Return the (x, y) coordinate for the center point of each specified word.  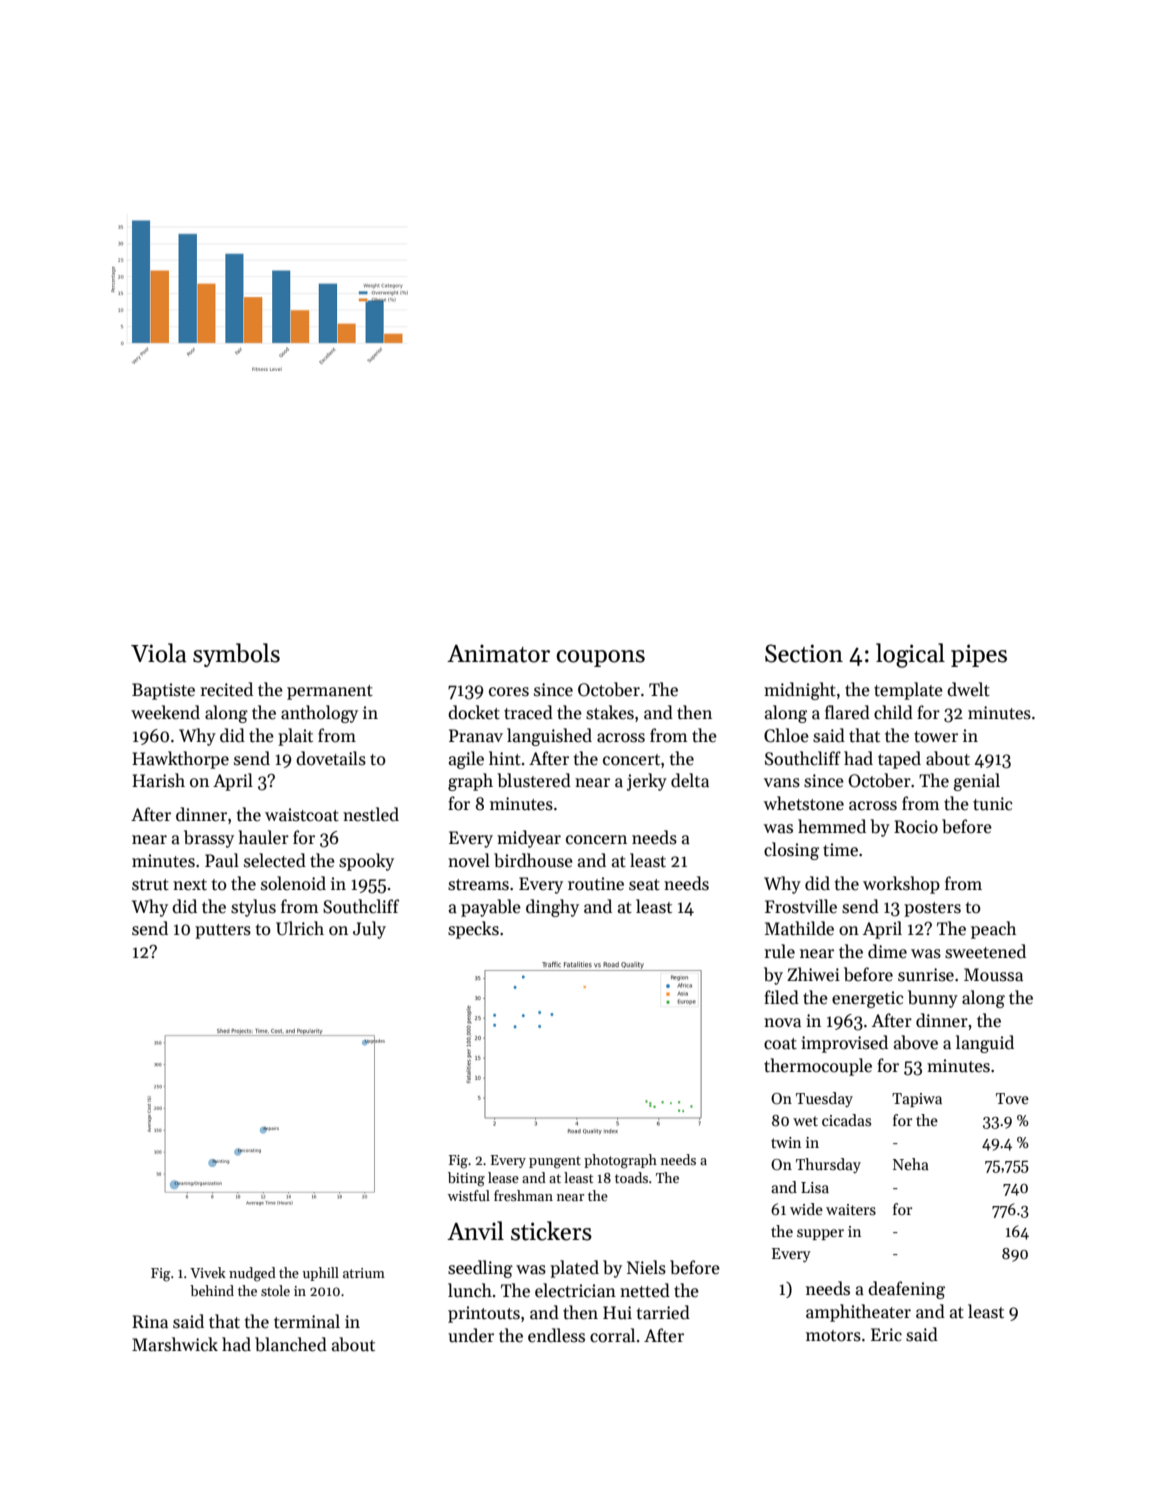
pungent (555, 1162)
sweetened (985, 951)
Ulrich (300, 928)
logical (910, 655)
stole (275, 1290)
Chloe (786, 735)
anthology (319, 714)
